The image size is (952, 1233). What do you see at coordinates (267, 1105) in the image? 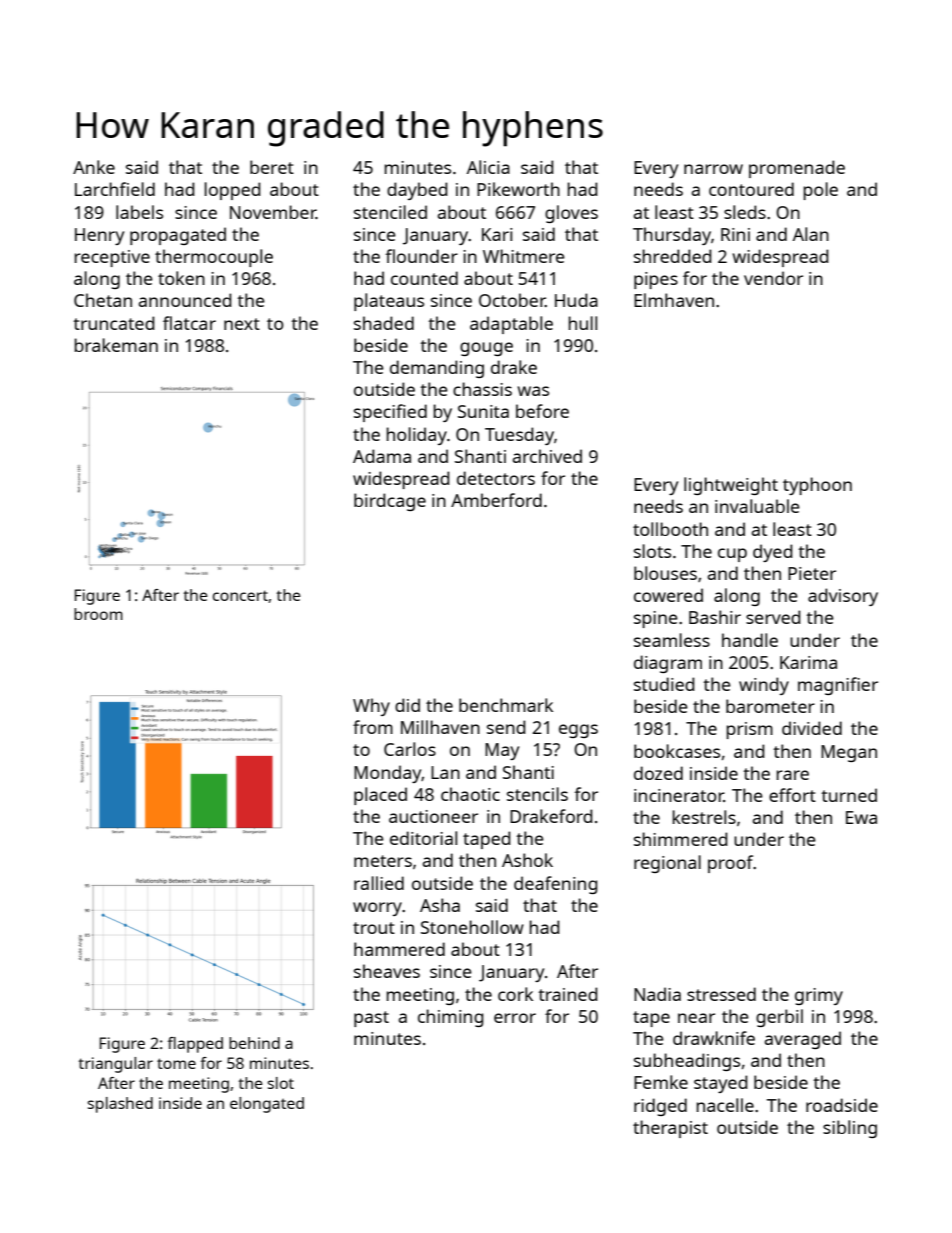
I see `elongated` at bounding box center [267, 1105].
